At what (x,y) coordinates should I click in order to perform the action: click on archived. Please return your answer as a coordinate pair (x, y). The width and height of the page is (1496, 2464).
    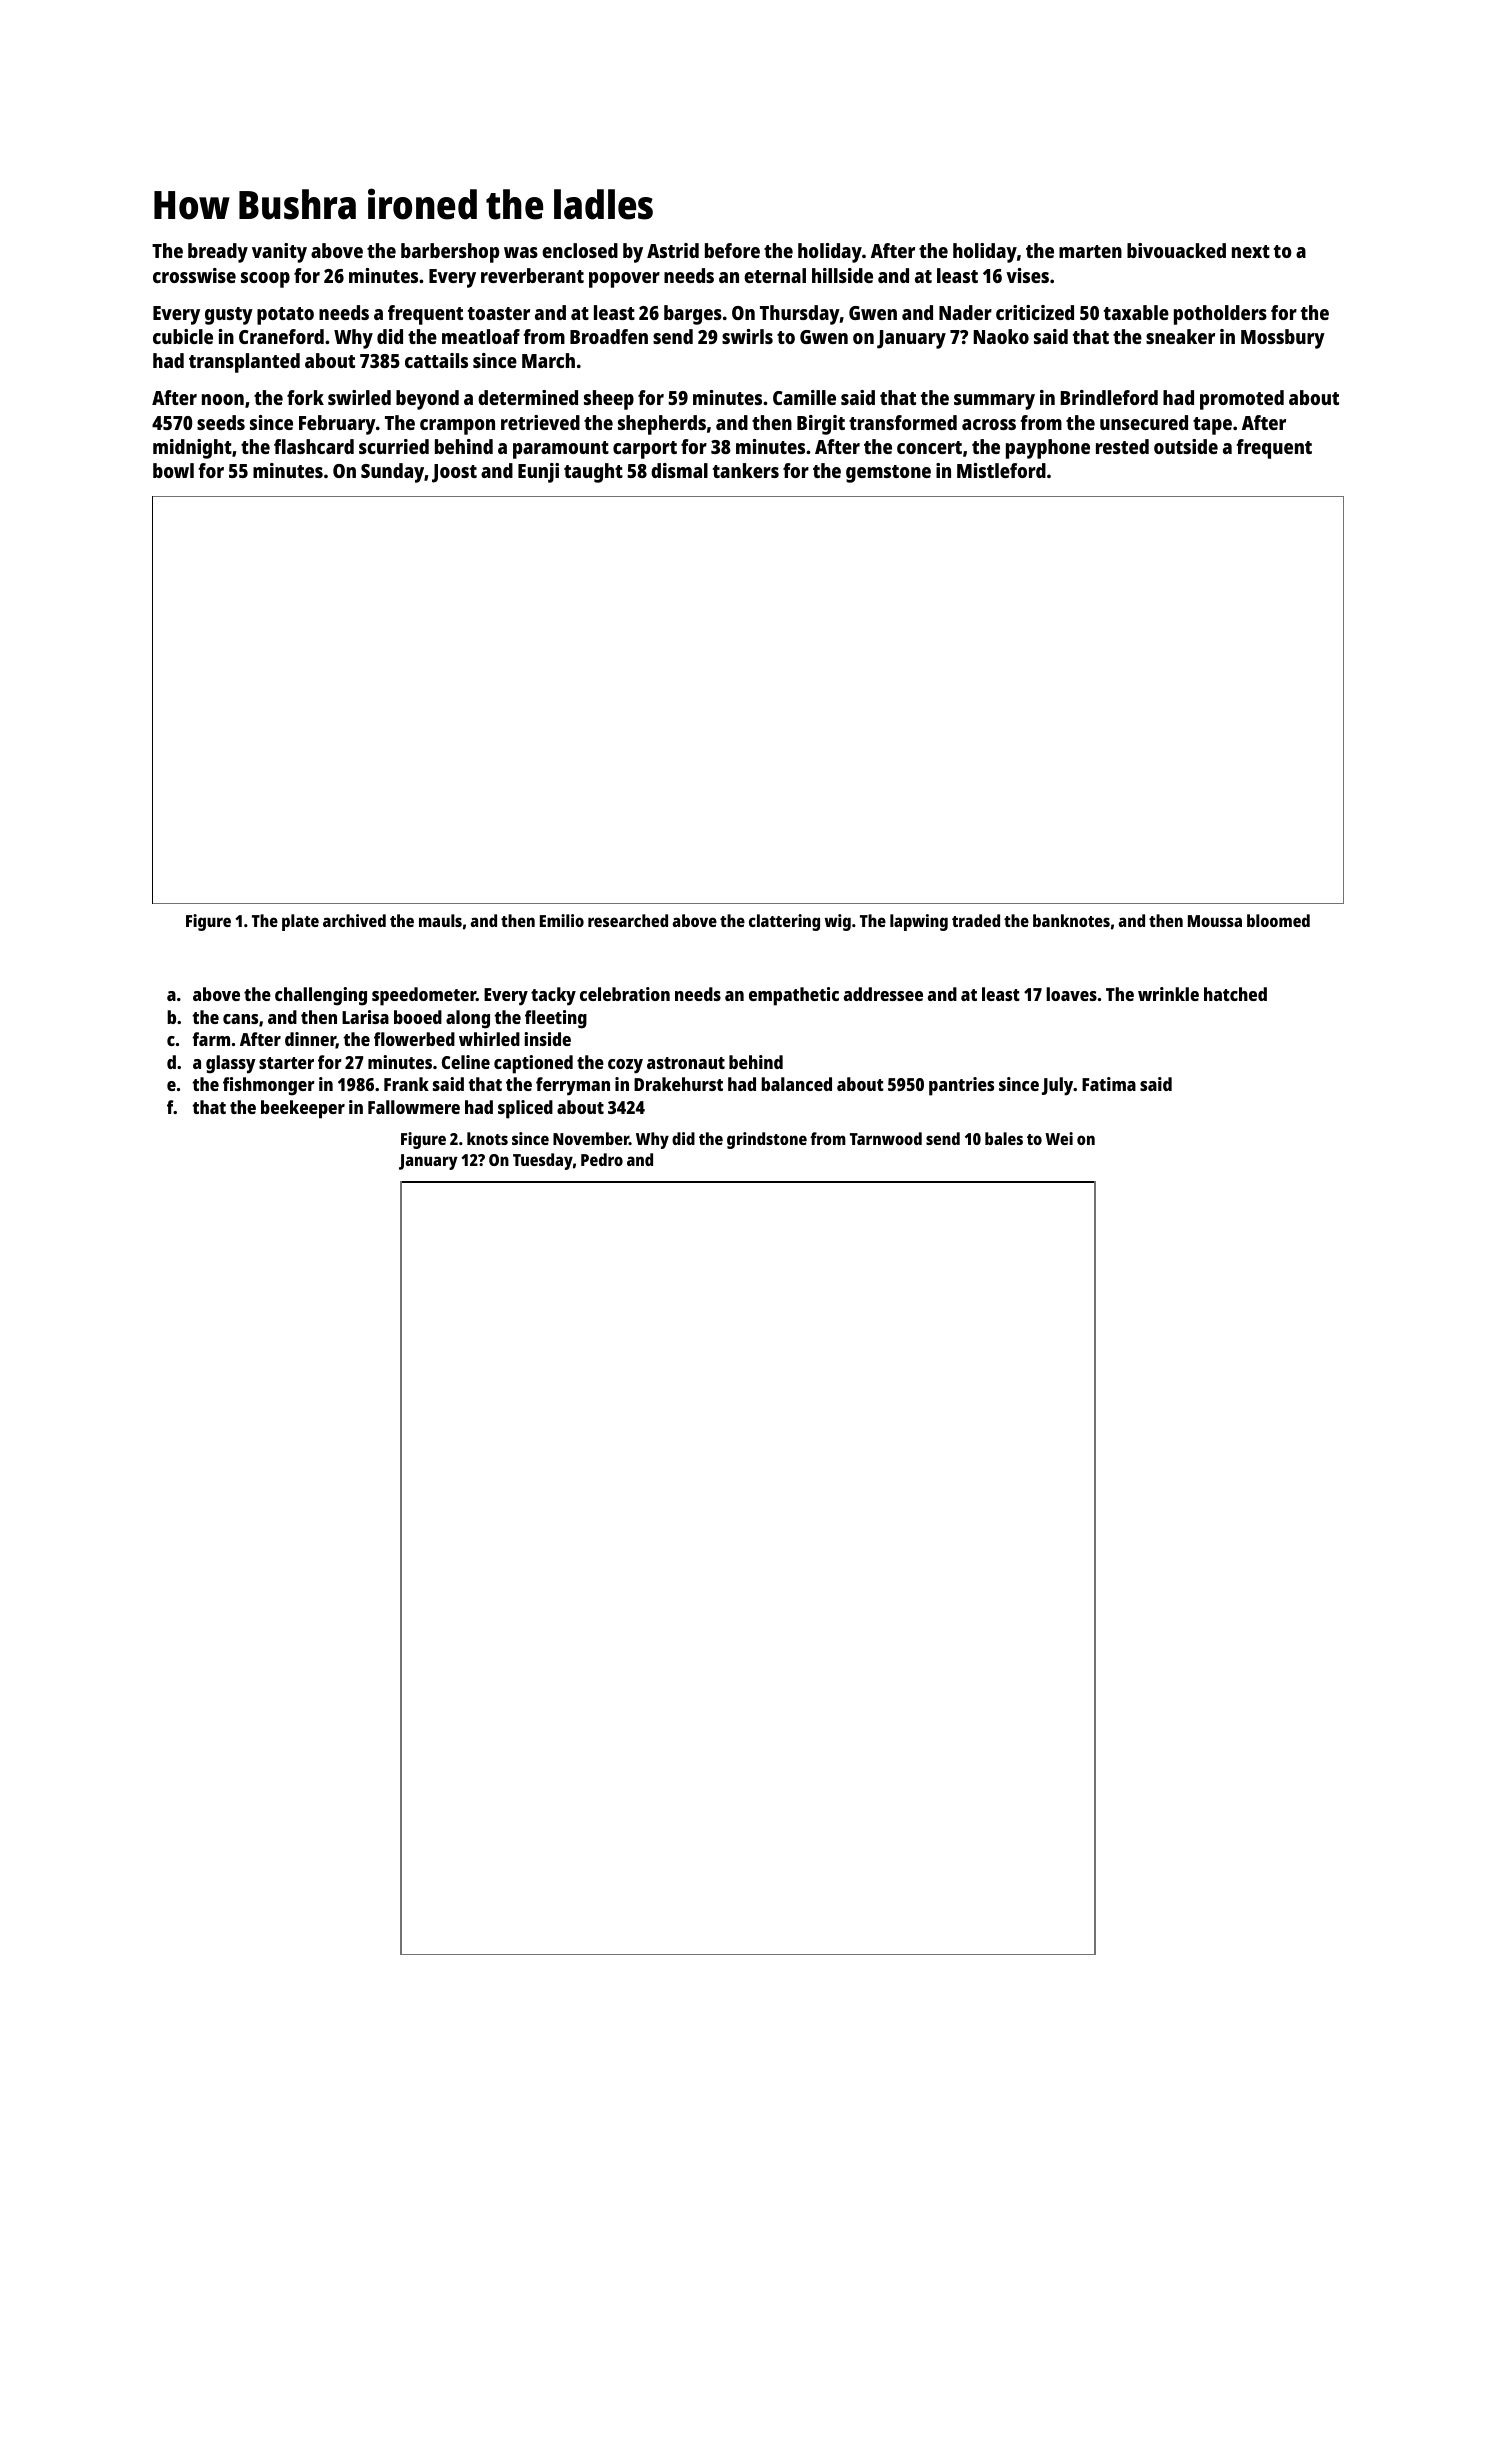
    Looking at the image, I should click on (354, 920).
